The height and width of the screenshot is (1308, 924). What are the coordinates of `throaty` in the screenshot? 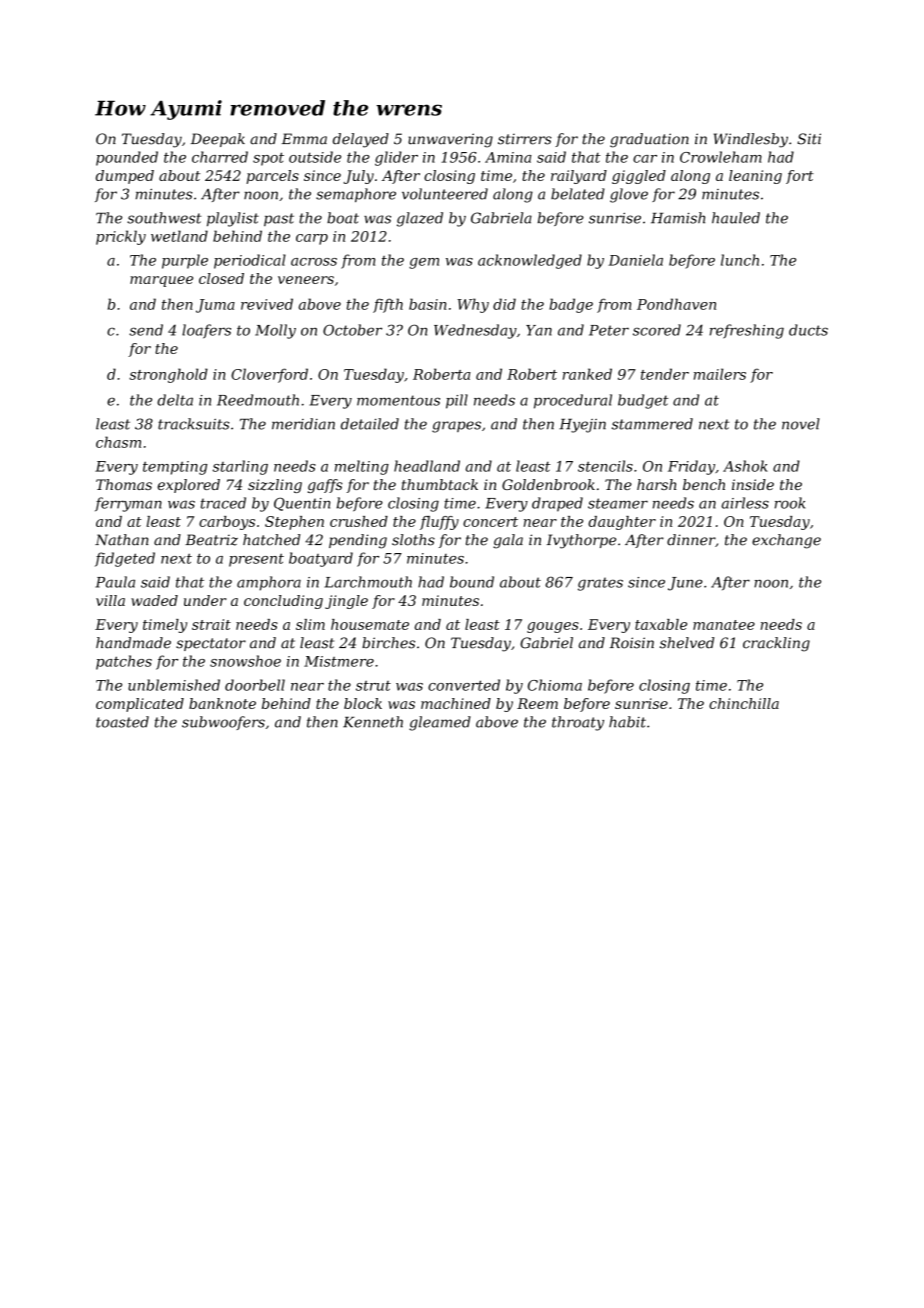 It's located at (578, 723).
